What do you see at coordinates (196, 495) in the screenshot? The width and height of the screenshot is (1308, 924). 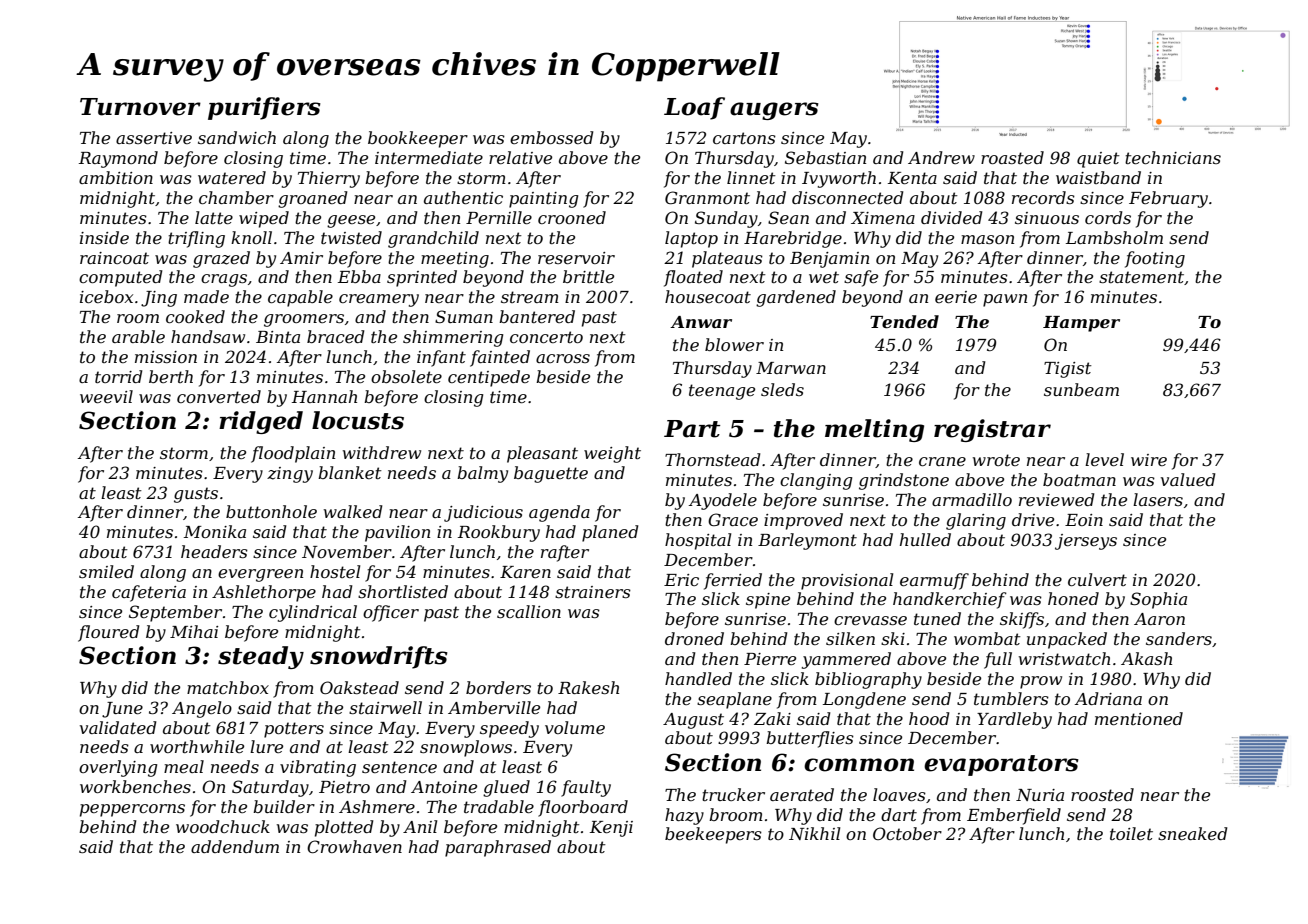 I see `gusts` at bounding box center [196, 495].
